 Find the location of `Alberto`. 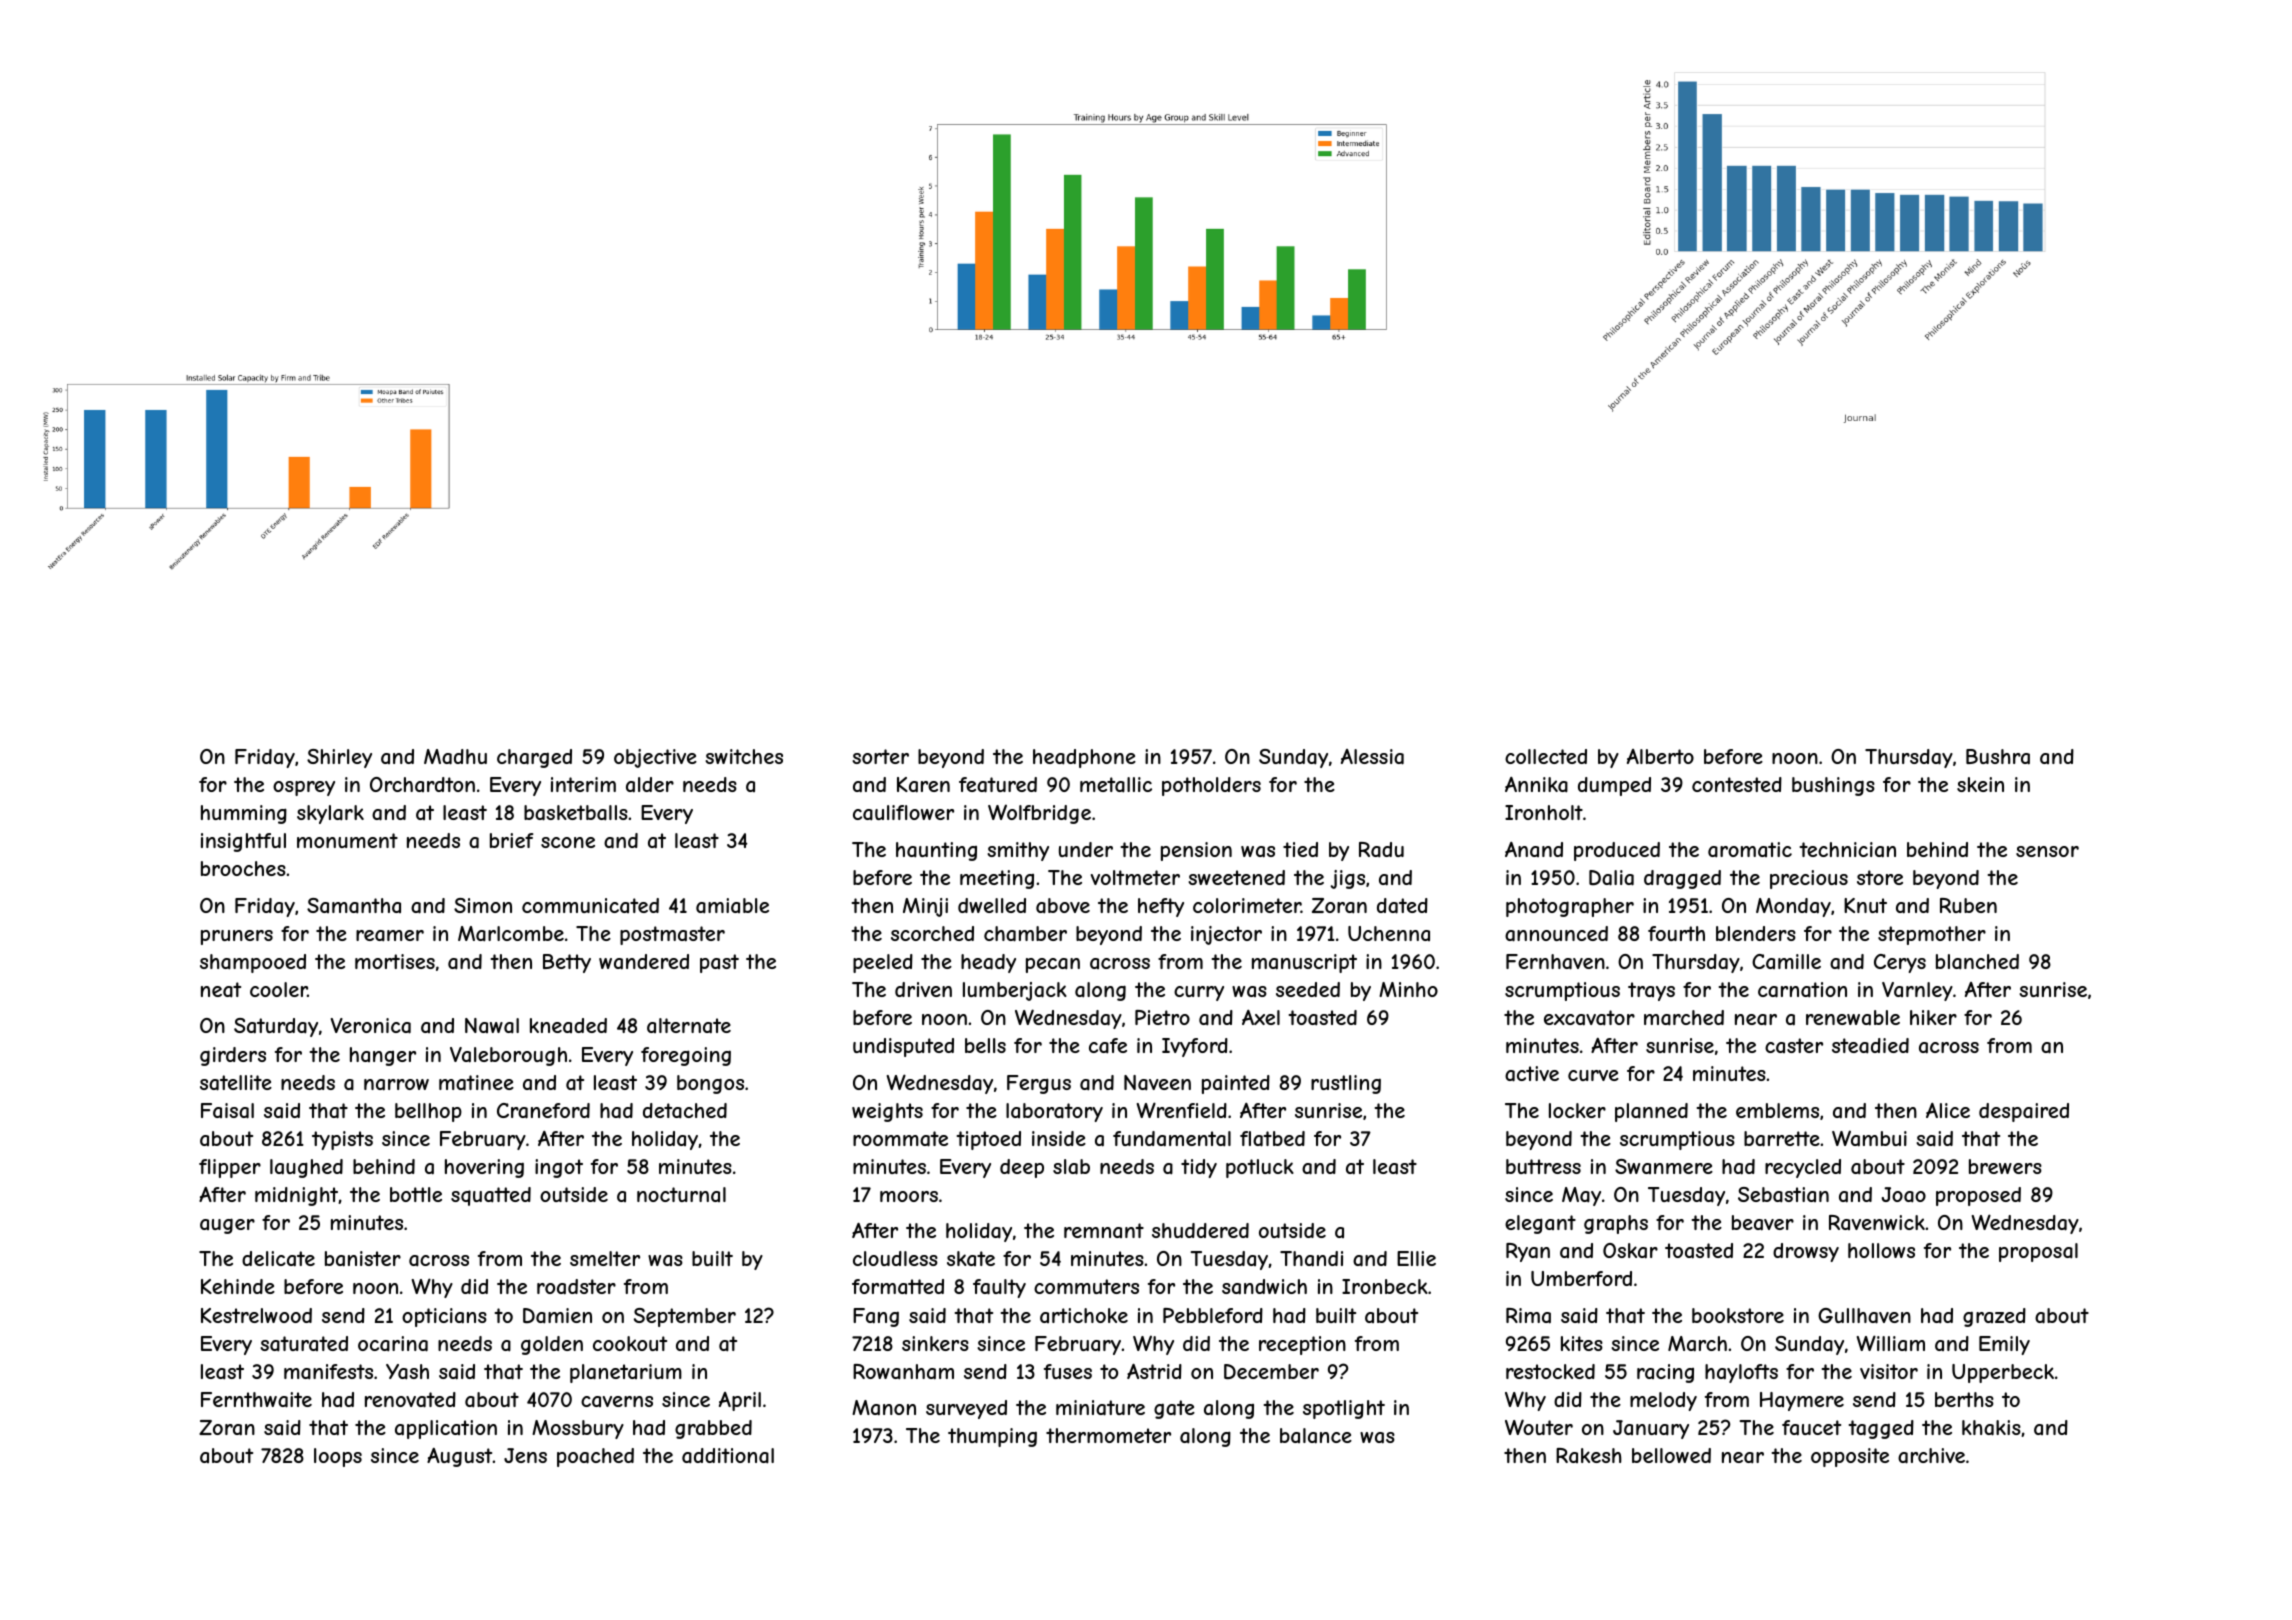

Alberto is located at coordinates (1660, 756).
